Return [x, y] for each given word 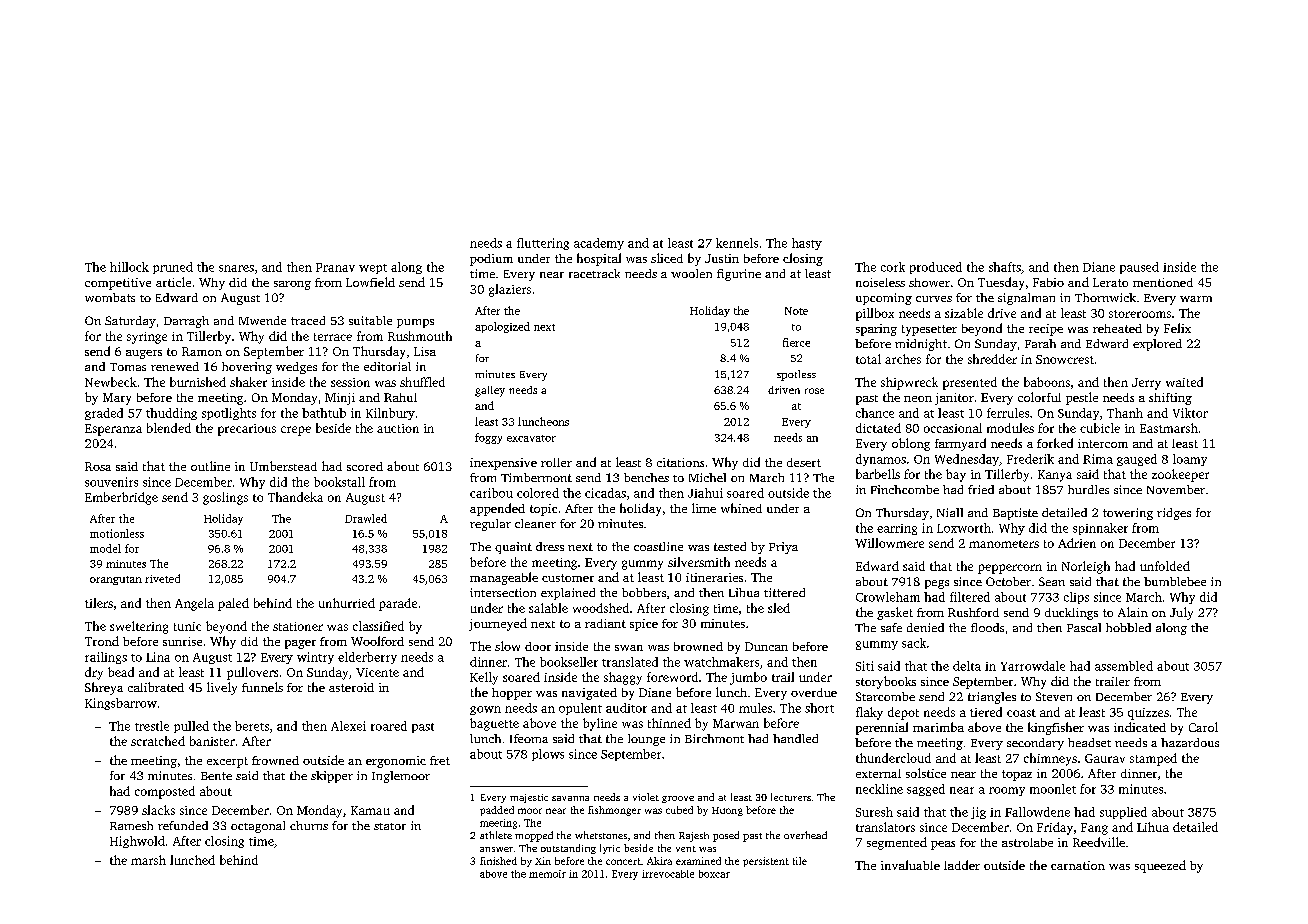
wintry [315, 658]
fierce [796, 342]
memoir [547, 874]
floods [987, 627]
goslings [225, 498]
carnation [1078, 865]
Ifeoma [529, 738]
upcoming [884, 299]
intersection [503, 592]
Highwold [137, 842]
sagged [926, 790]
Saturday [130, 322]
